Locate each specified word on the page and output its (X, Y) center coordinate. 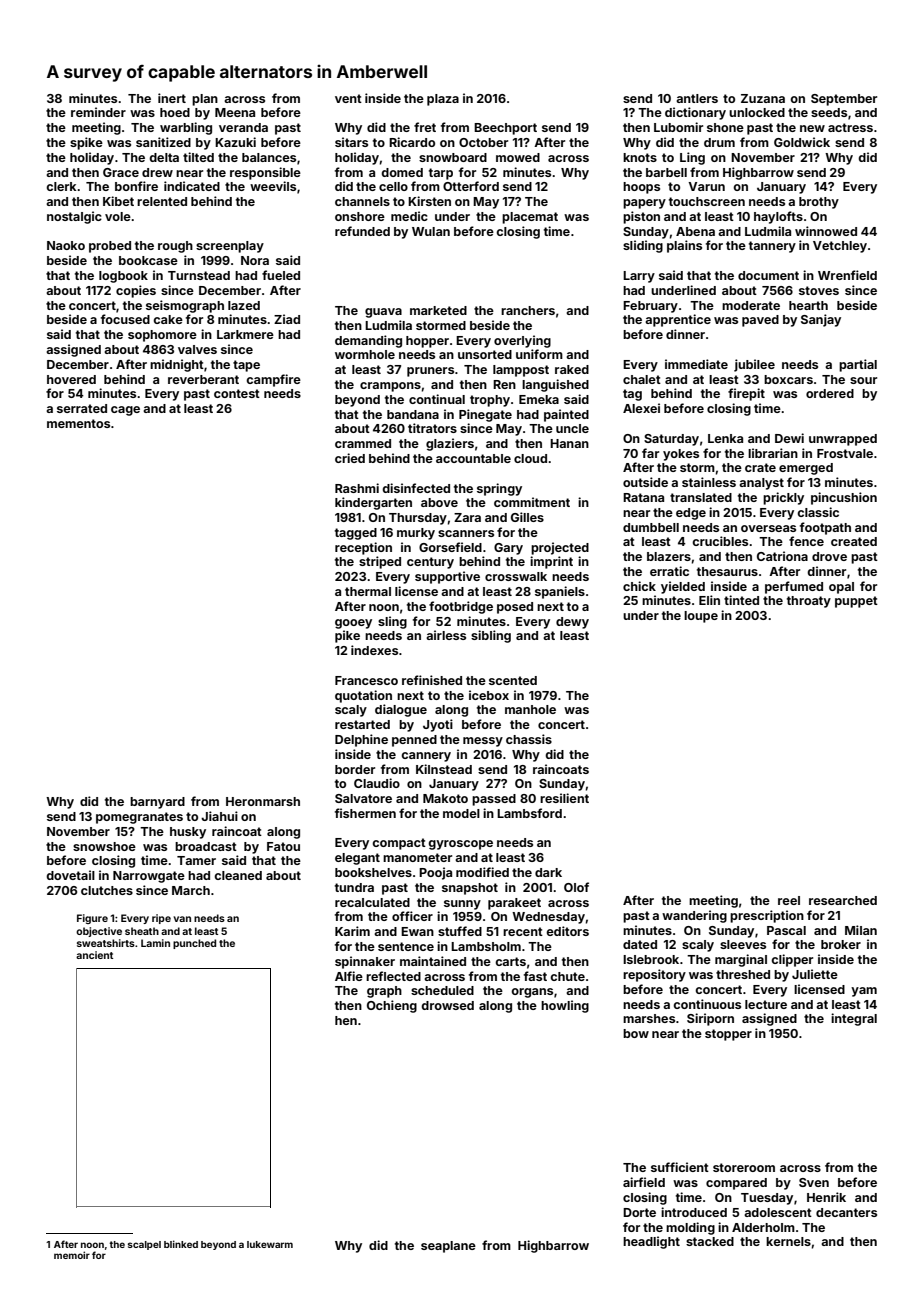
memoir (72, 1255)
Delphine (361, 740)
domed (402, 172)
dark (548, 872)
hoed (175, 112)
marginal (741, 960)
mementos (78, 423)
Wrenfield (847, 275)
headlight (651, 1242)
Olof (576, 887)
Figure (92, 919)
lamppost (521, 371)
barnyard (157, 803)
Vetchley (840, 247)
